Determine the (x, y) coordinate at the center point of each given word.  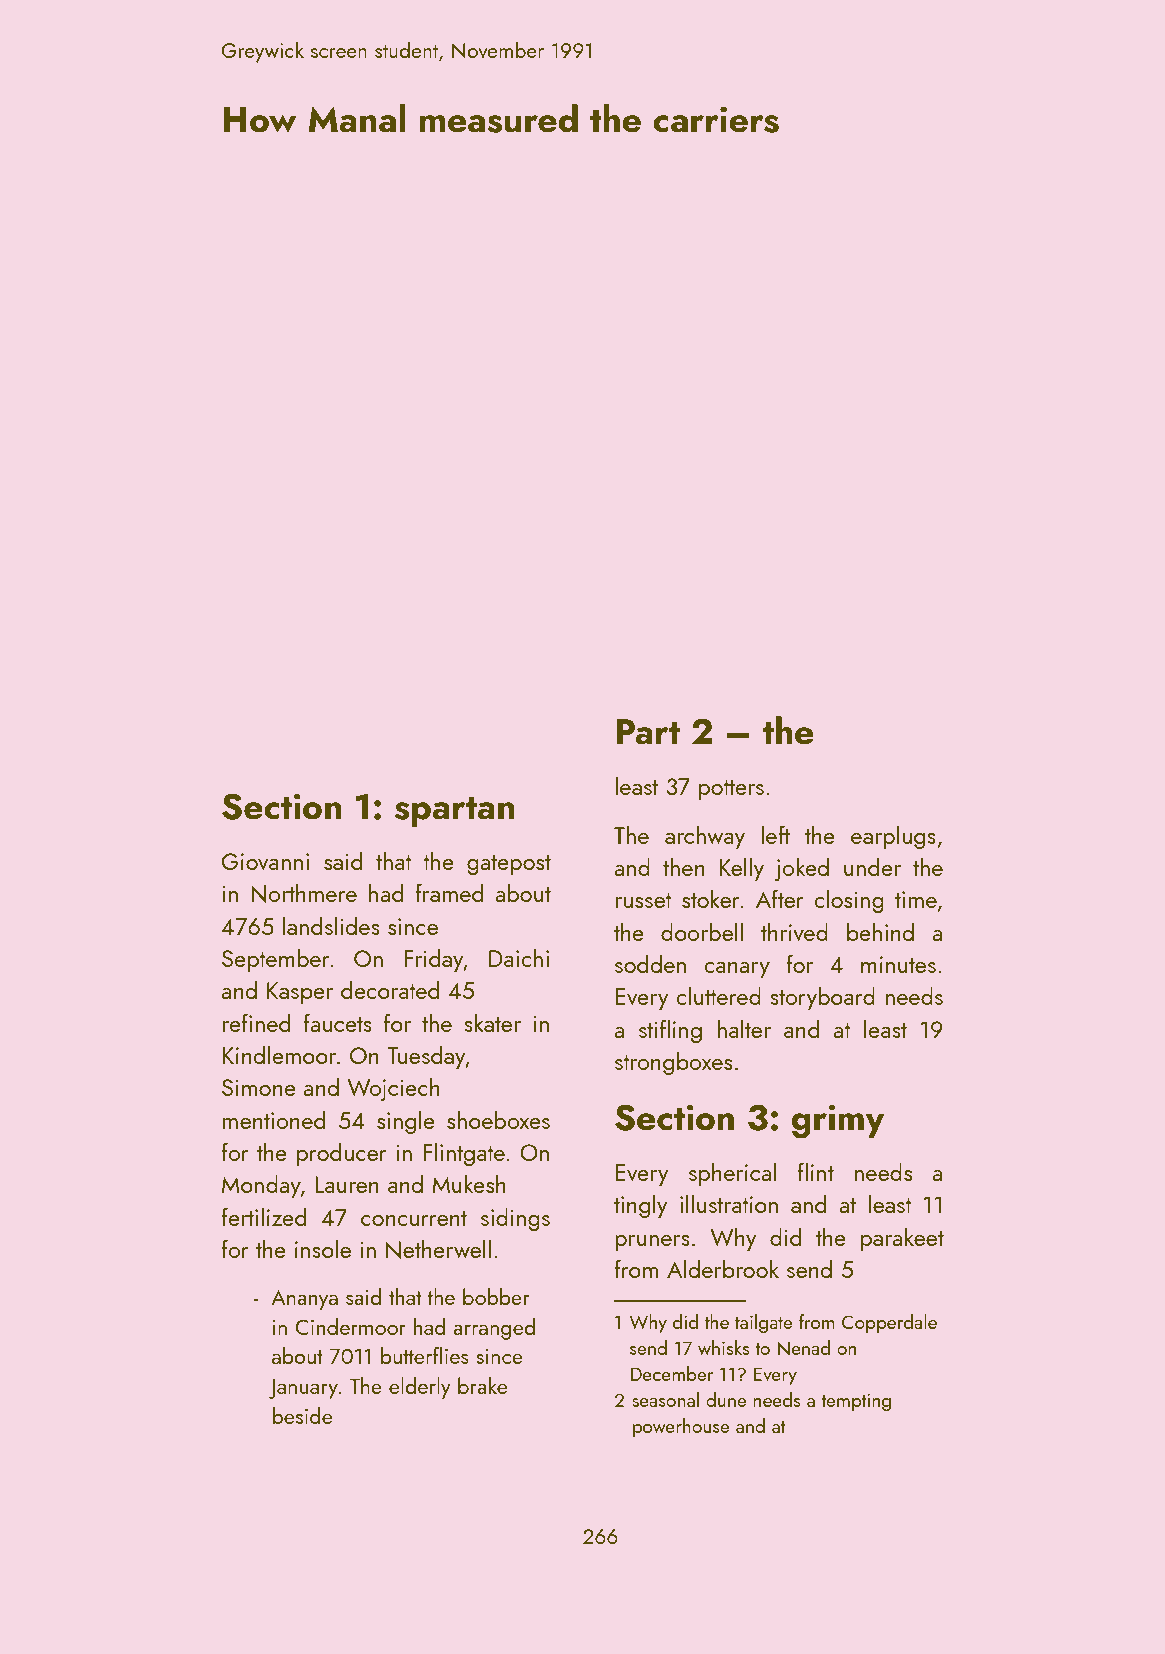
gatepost (509, 865)
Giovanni (265, 861)
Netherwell (438, 1249)
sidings (515, 1219)
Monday (261, 1186)
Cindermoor (351, 1326)
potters (731, 790)
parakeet (902, 1239)
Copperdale (889, 1323)
